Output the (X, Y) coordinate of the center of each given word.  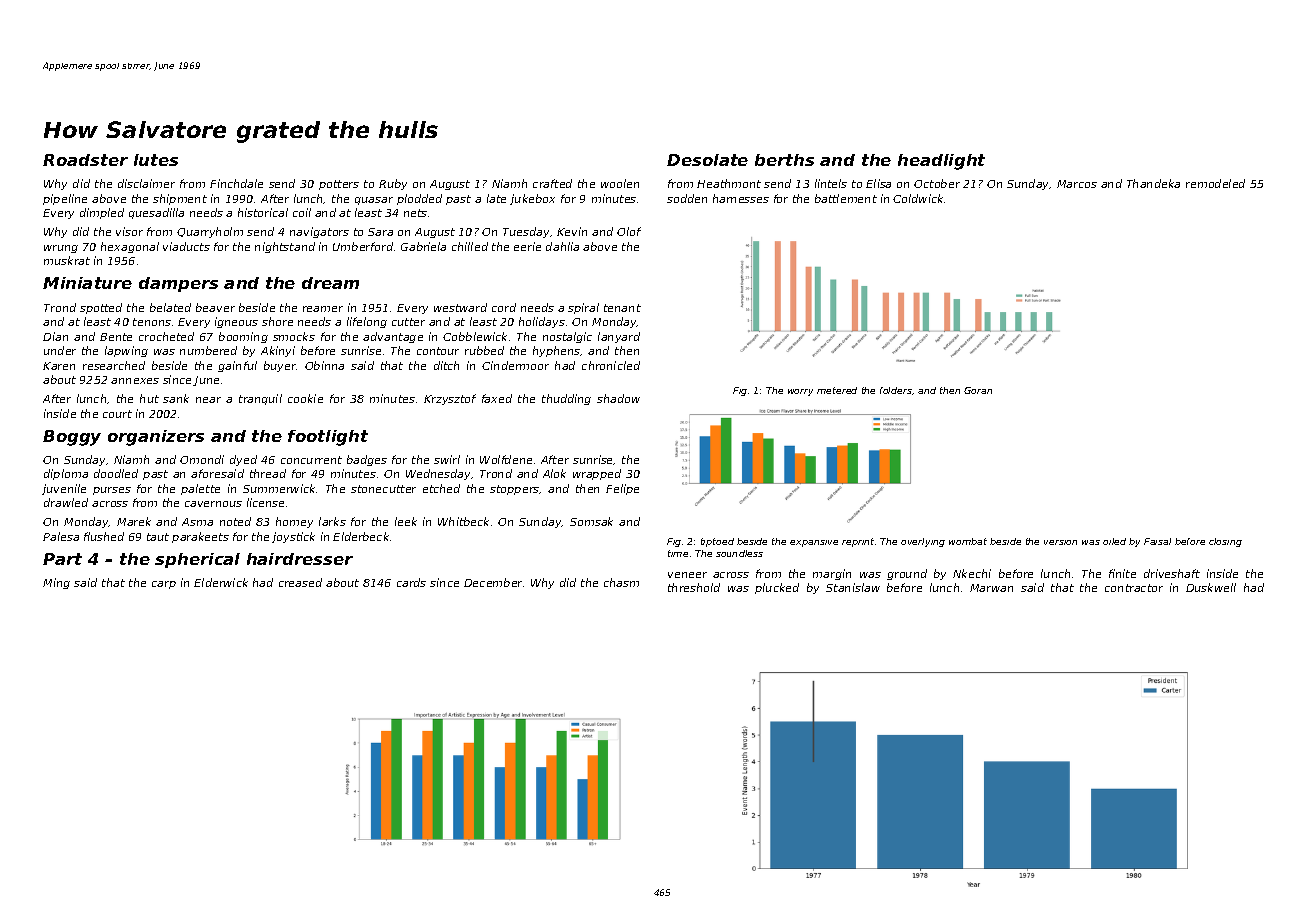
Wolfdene (506, 459)
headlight (941, 162)
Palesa (61, 536)
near (208, 400)
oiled (1114, 541)
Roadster (85, 160)
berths (784, 160)
